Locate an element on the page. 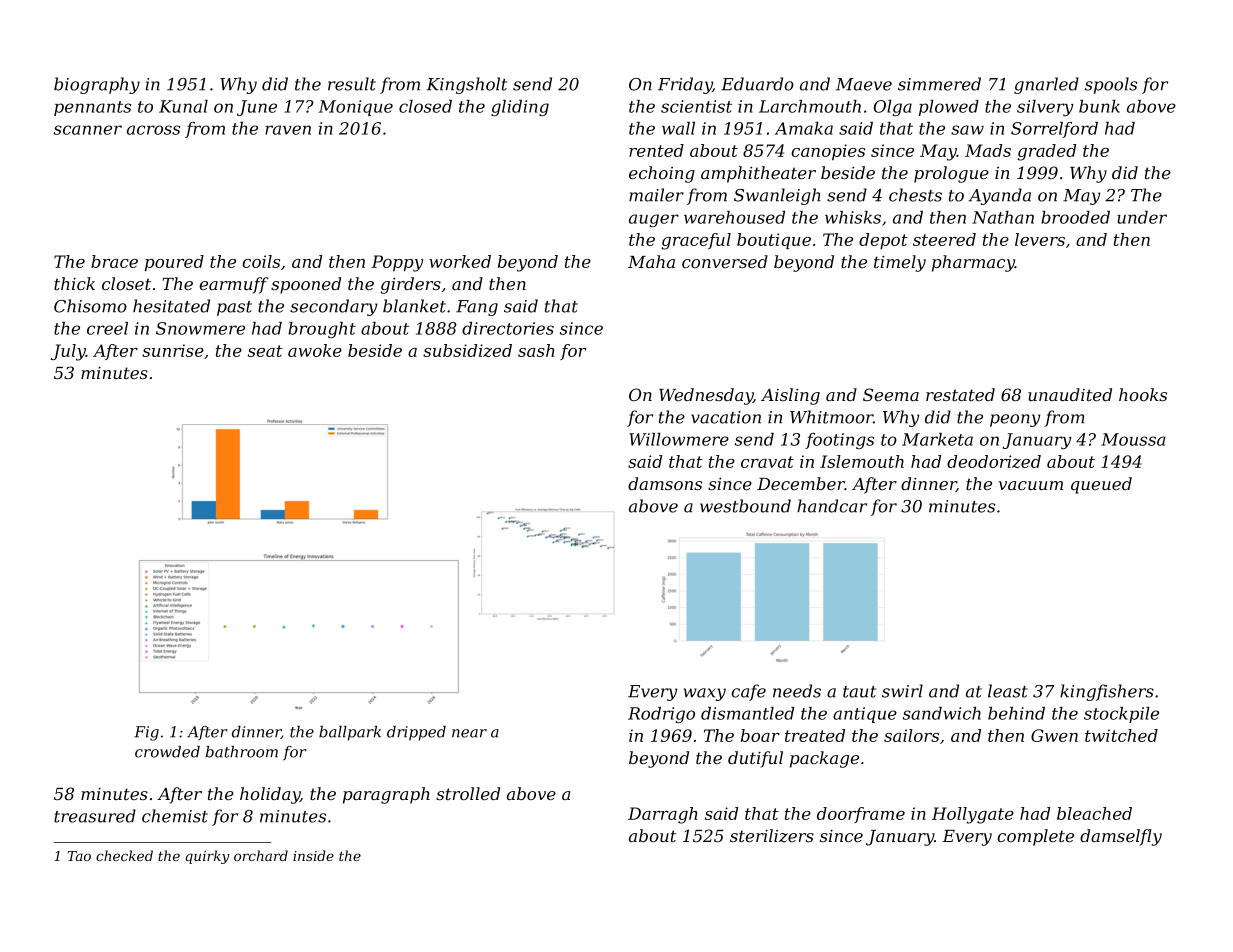 The width and height of the document is (1233, 952). seat is located at coordinates (265, 351).
